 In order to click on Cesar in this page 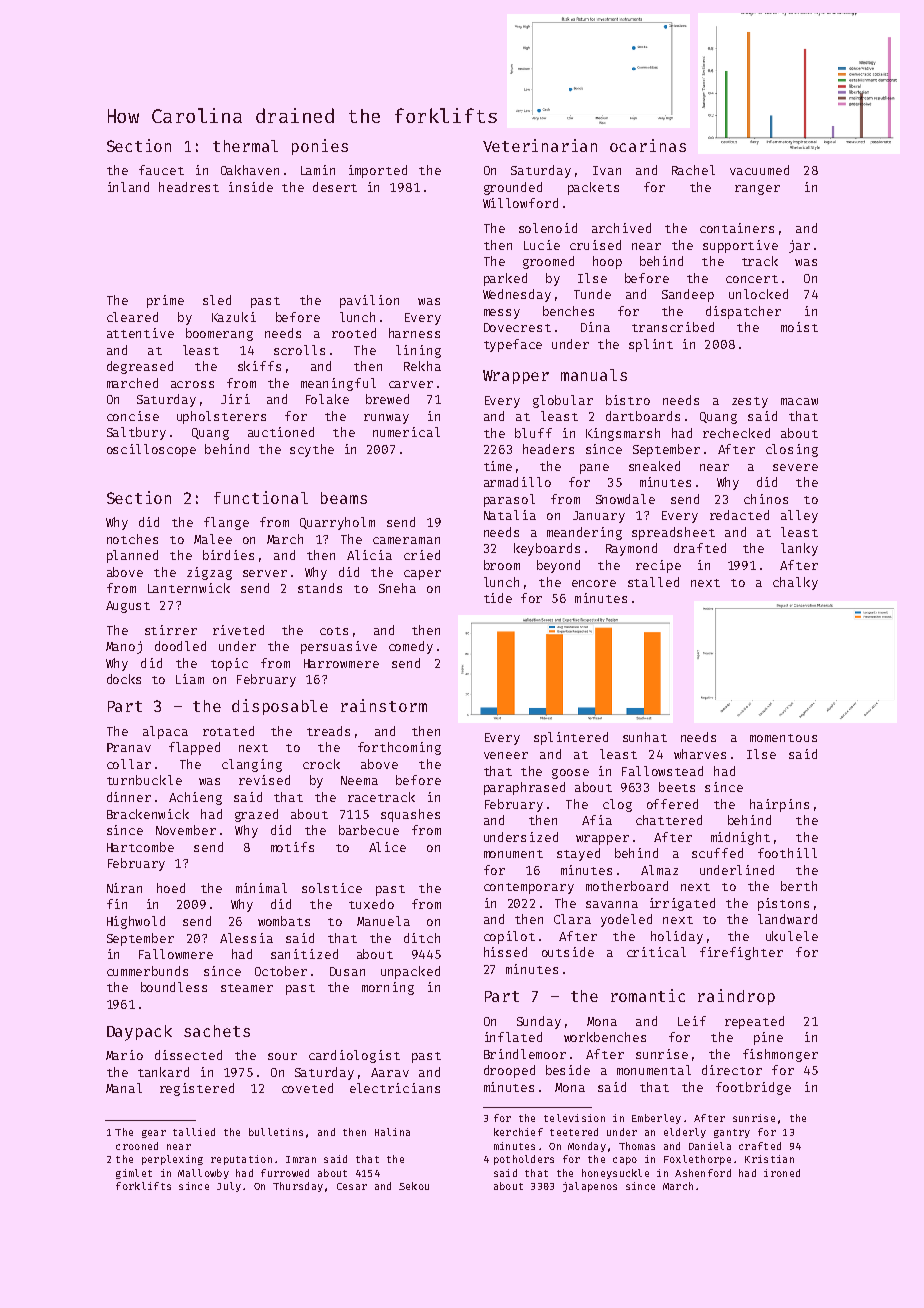, I will do `click(352, 1186)`.
